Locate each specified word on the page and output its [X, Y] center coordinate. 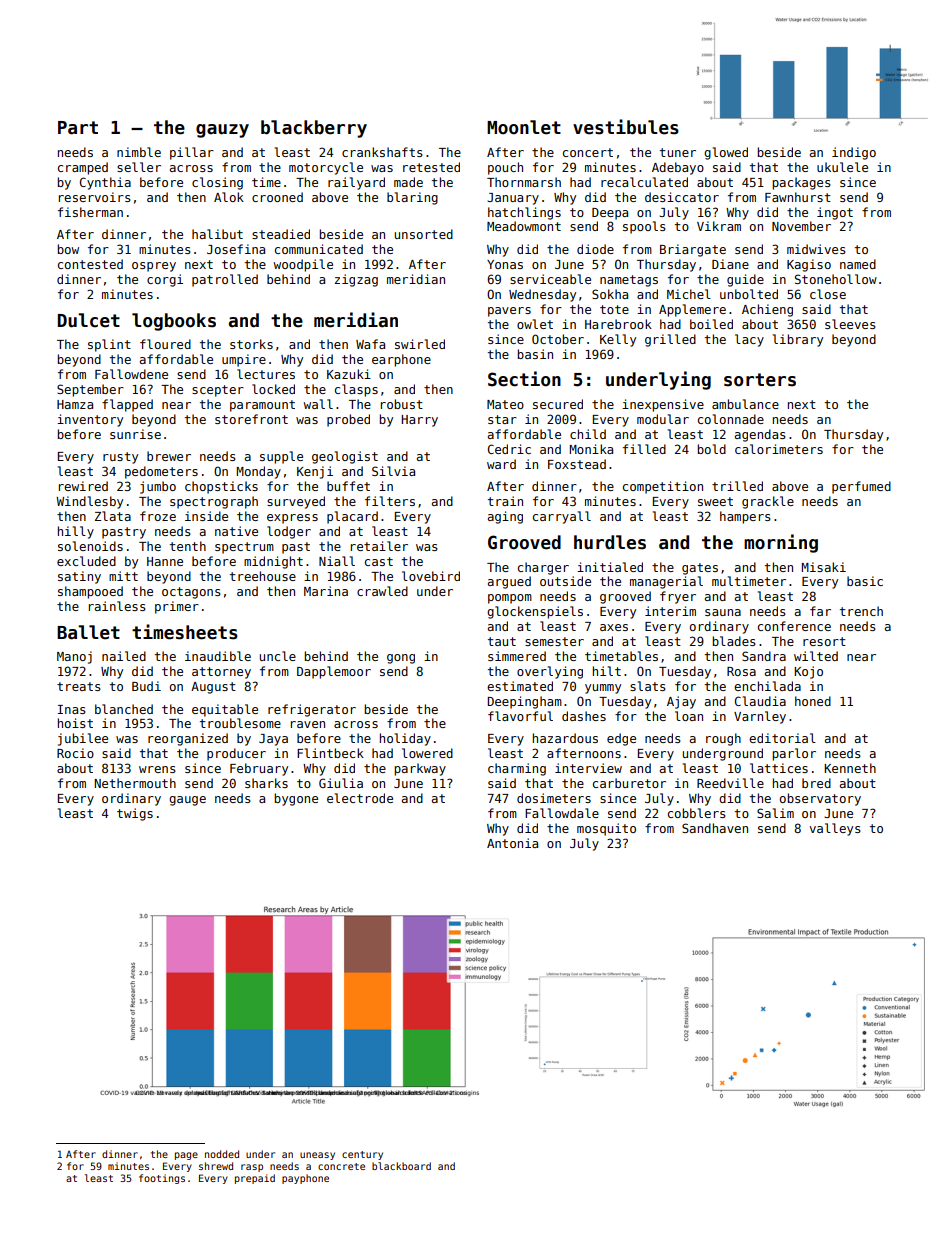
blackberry [314, 129]
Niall [337, 561]
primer [177, 607]
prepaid [255, 1179]
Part [78, 128]
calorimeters [779, 449]
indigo [854, 153]
